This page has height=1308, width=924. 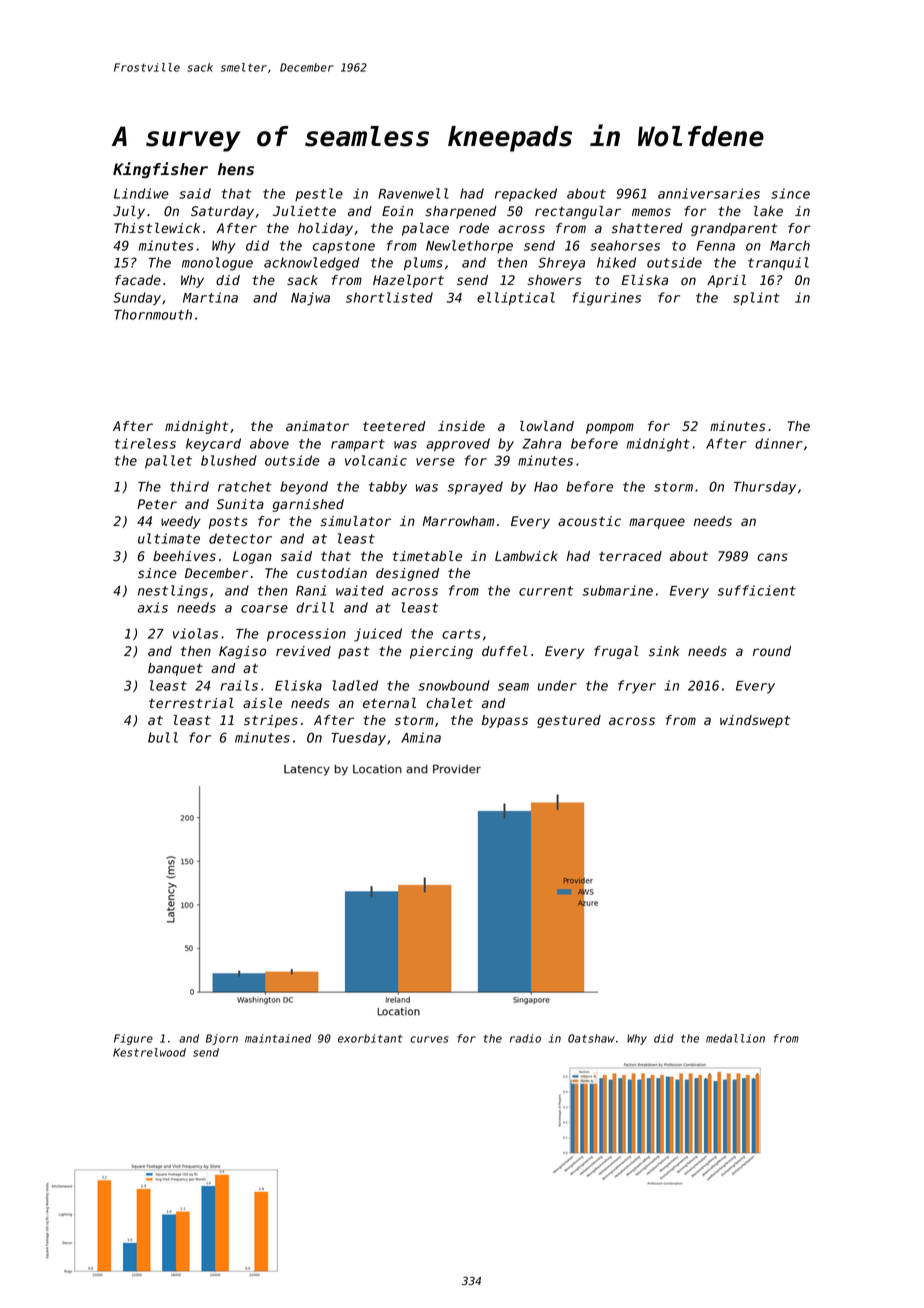 What do you see at coordinates (569, 721) in the page?
I see `gestured` at bounding box center [569, 721].
